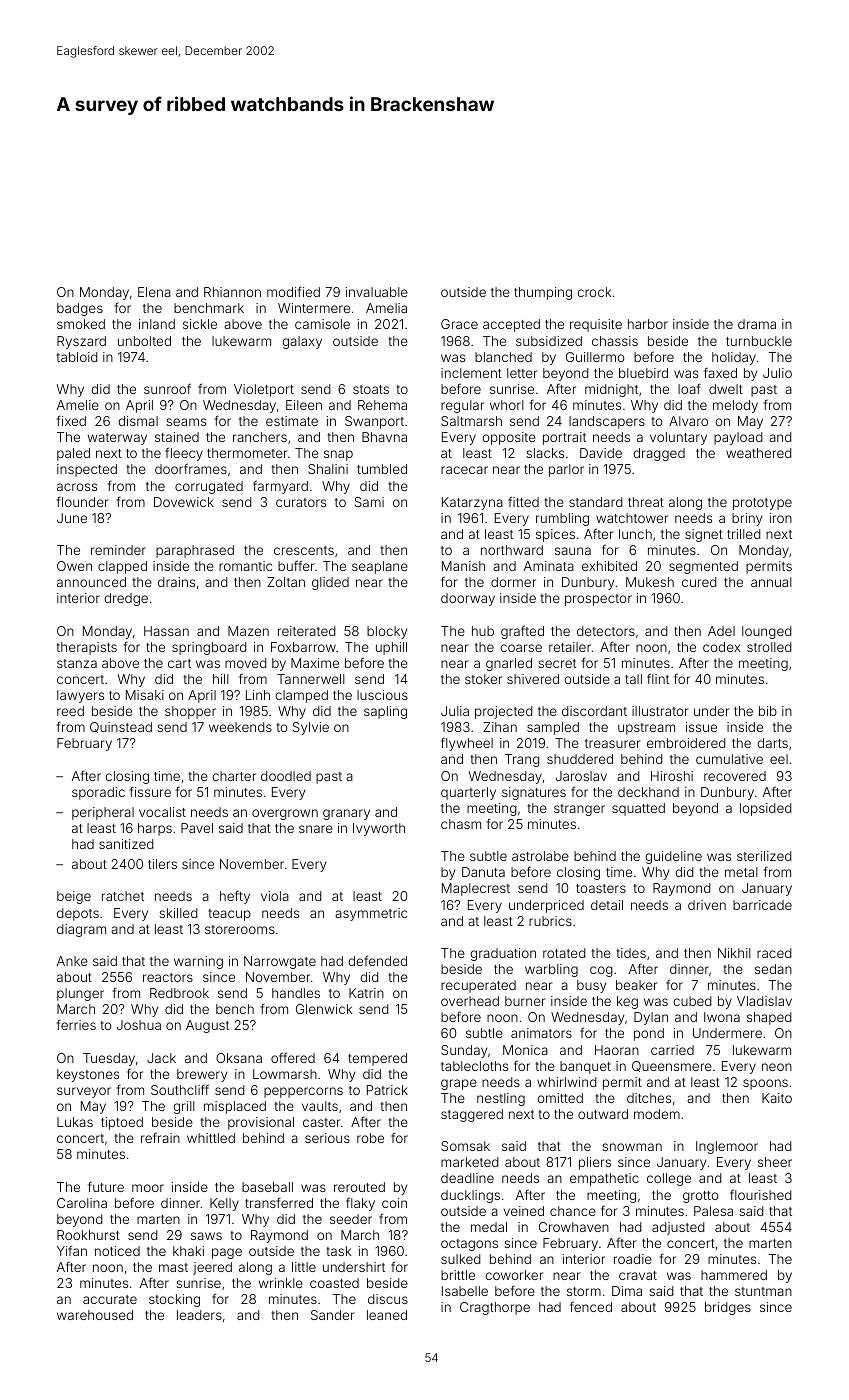 The image size is (849, 1400). I want to click on Dovewick, so click(184, 502).
